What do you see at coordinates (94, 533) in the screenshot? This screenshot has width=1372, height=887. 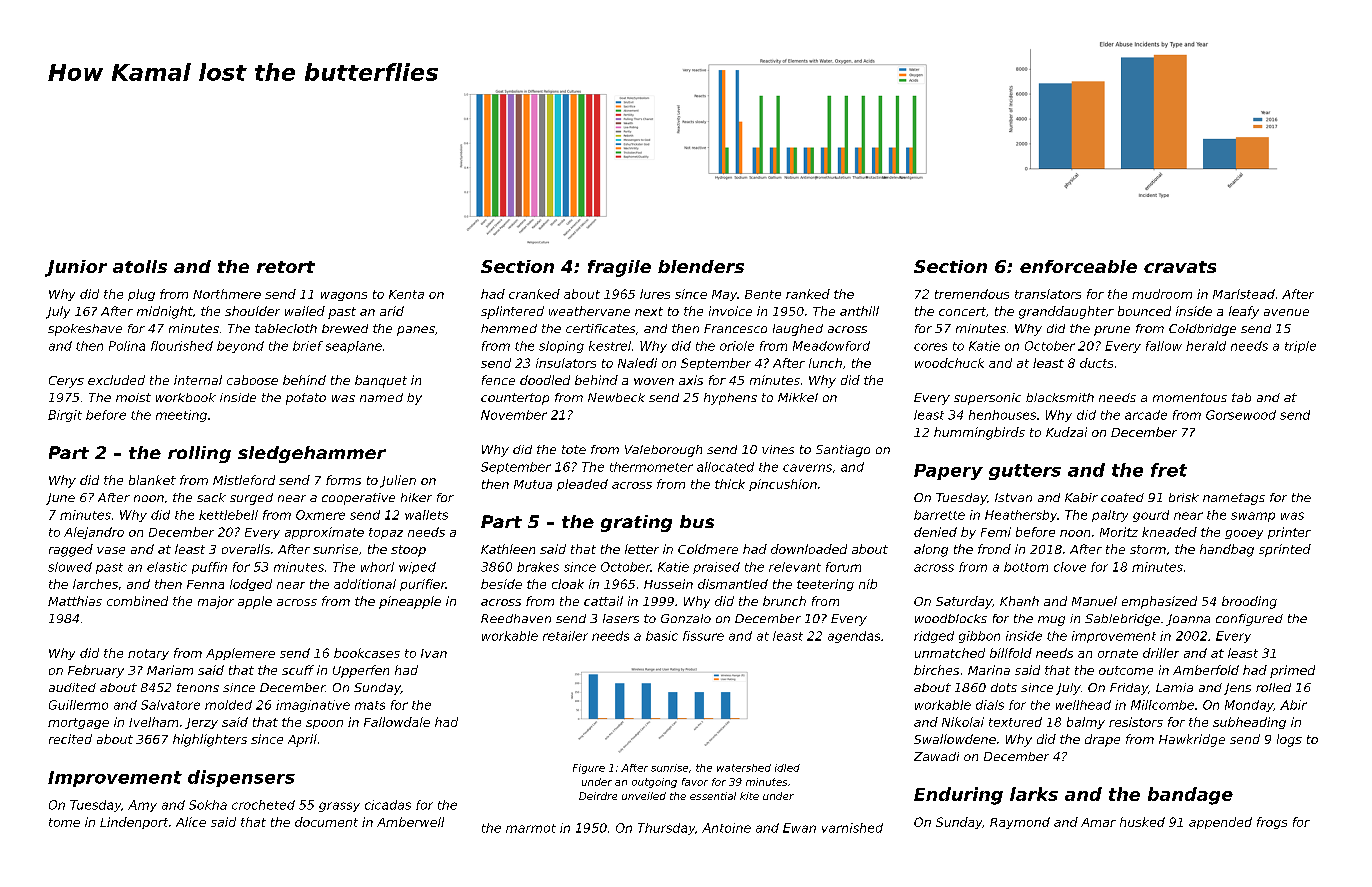 I see `Alejandro` at bounding box center [94, 533].
